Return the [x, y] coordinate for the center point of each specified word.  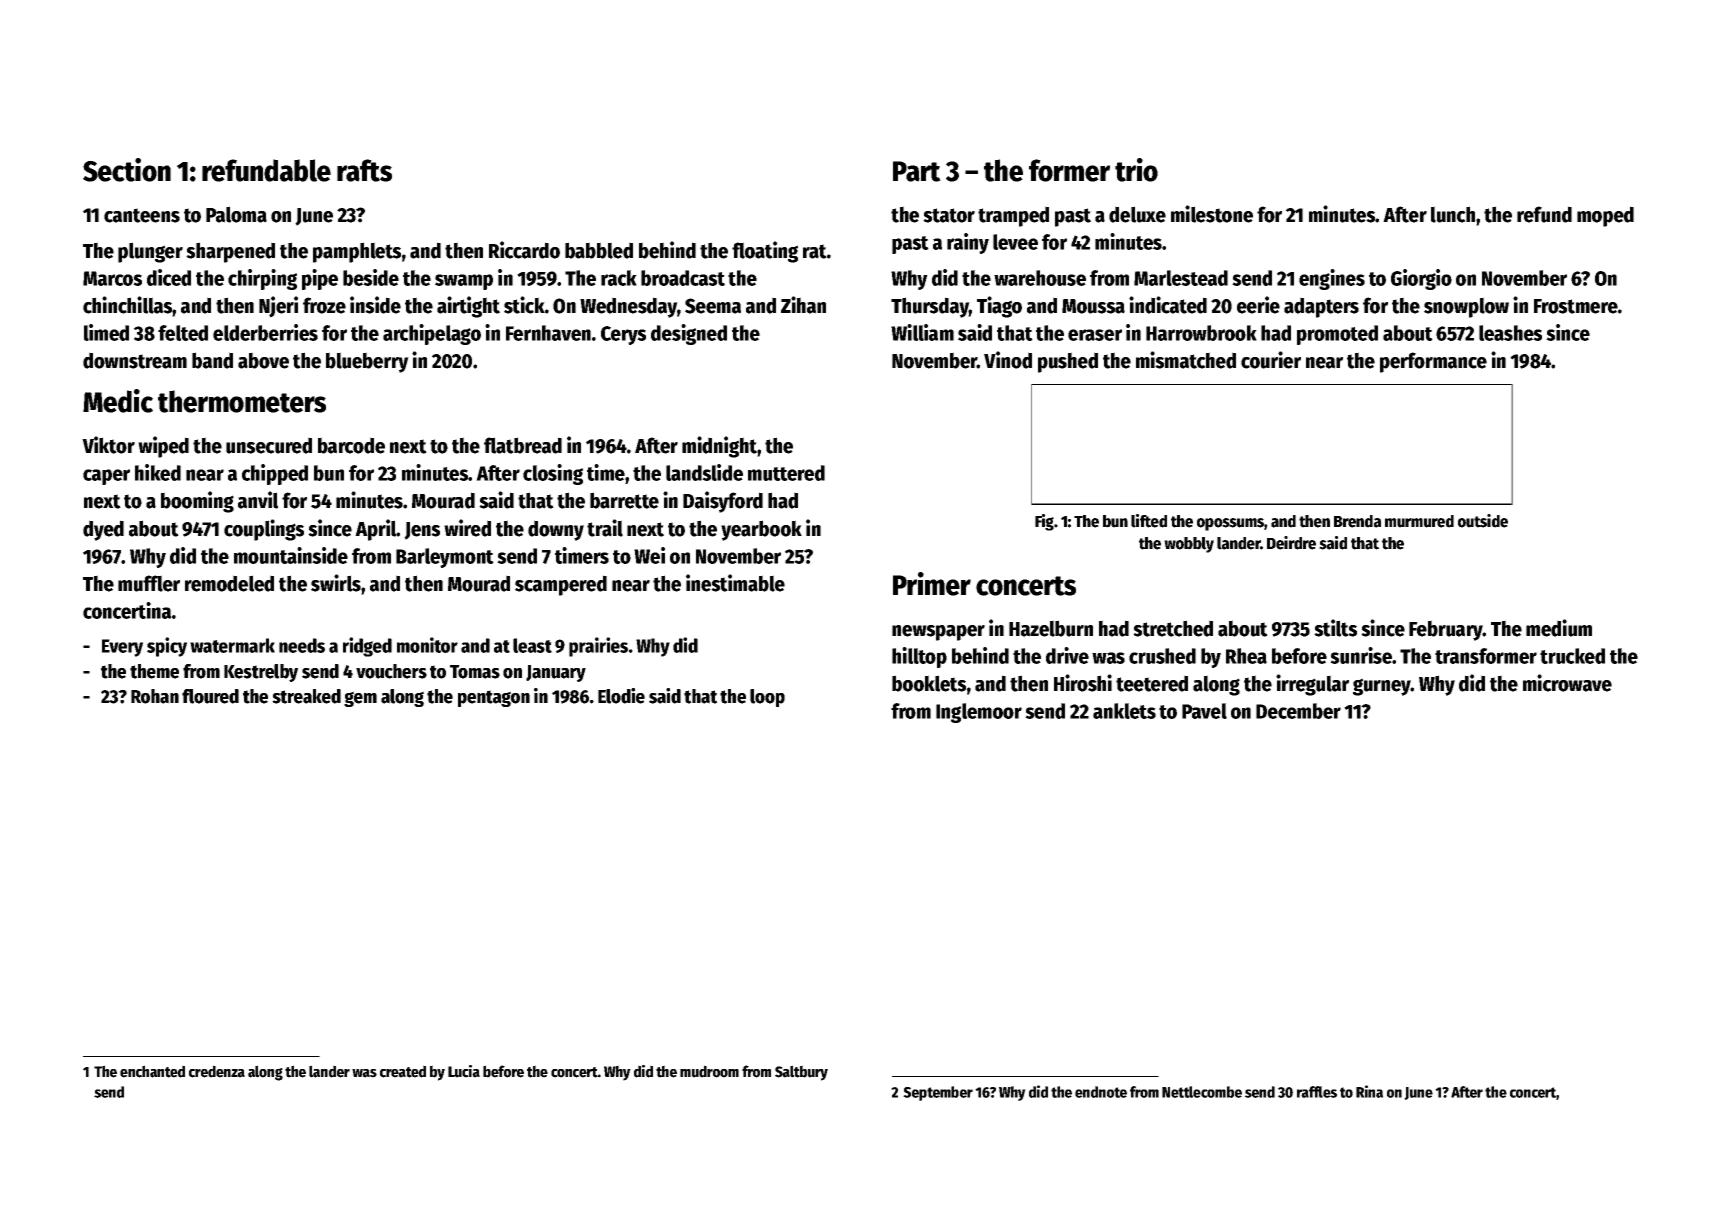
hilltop [919, 657]
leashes [1510, 333]
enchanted [152, 1071]
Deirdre [1291, 543]
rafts [364, 170]
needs [302, 645]
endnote [1101, 1092]
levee [1015, 242]
